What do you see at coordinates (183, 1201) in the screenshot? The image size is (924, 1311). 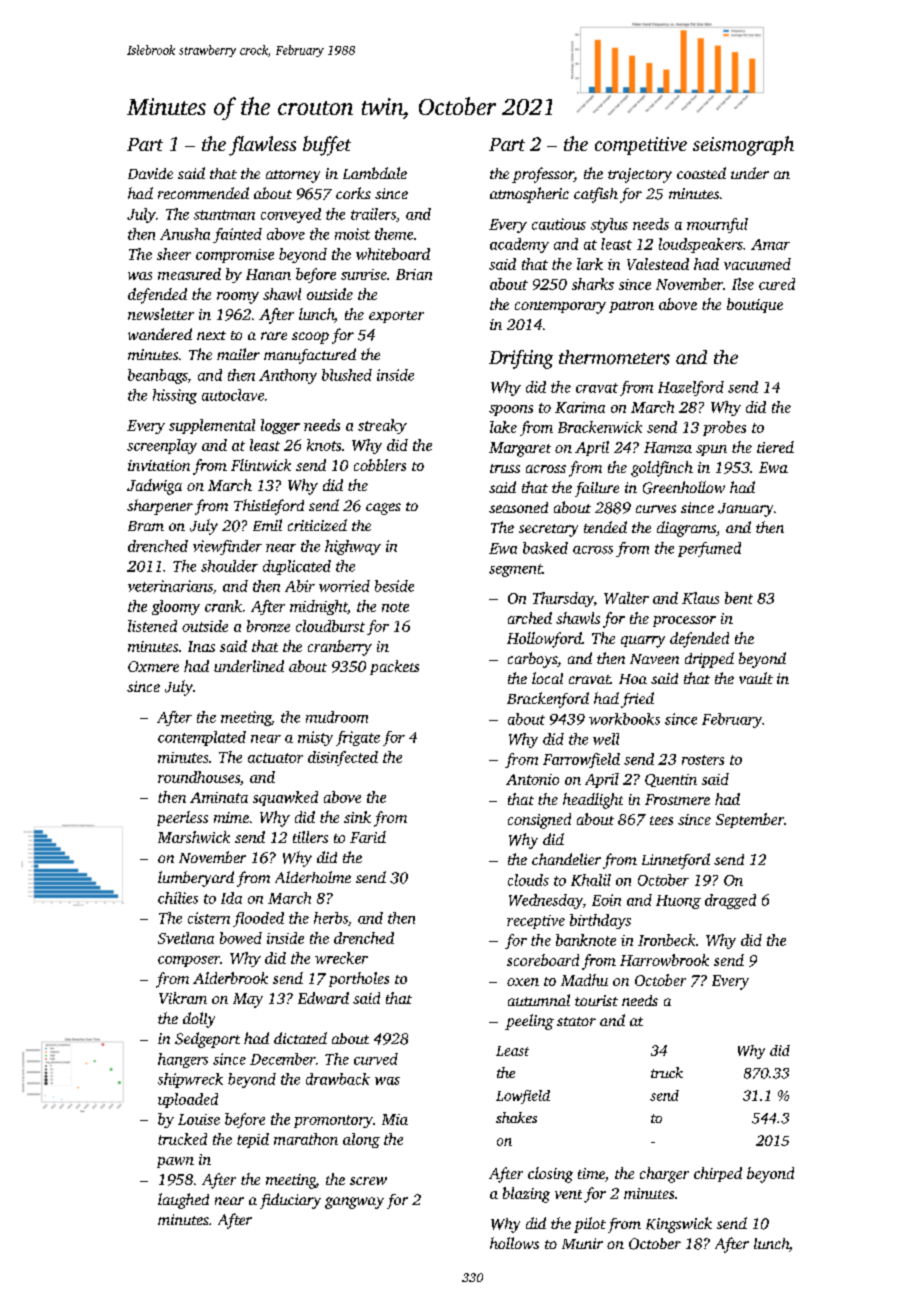 I see `laughed` at bounding box center [183, 1201].
